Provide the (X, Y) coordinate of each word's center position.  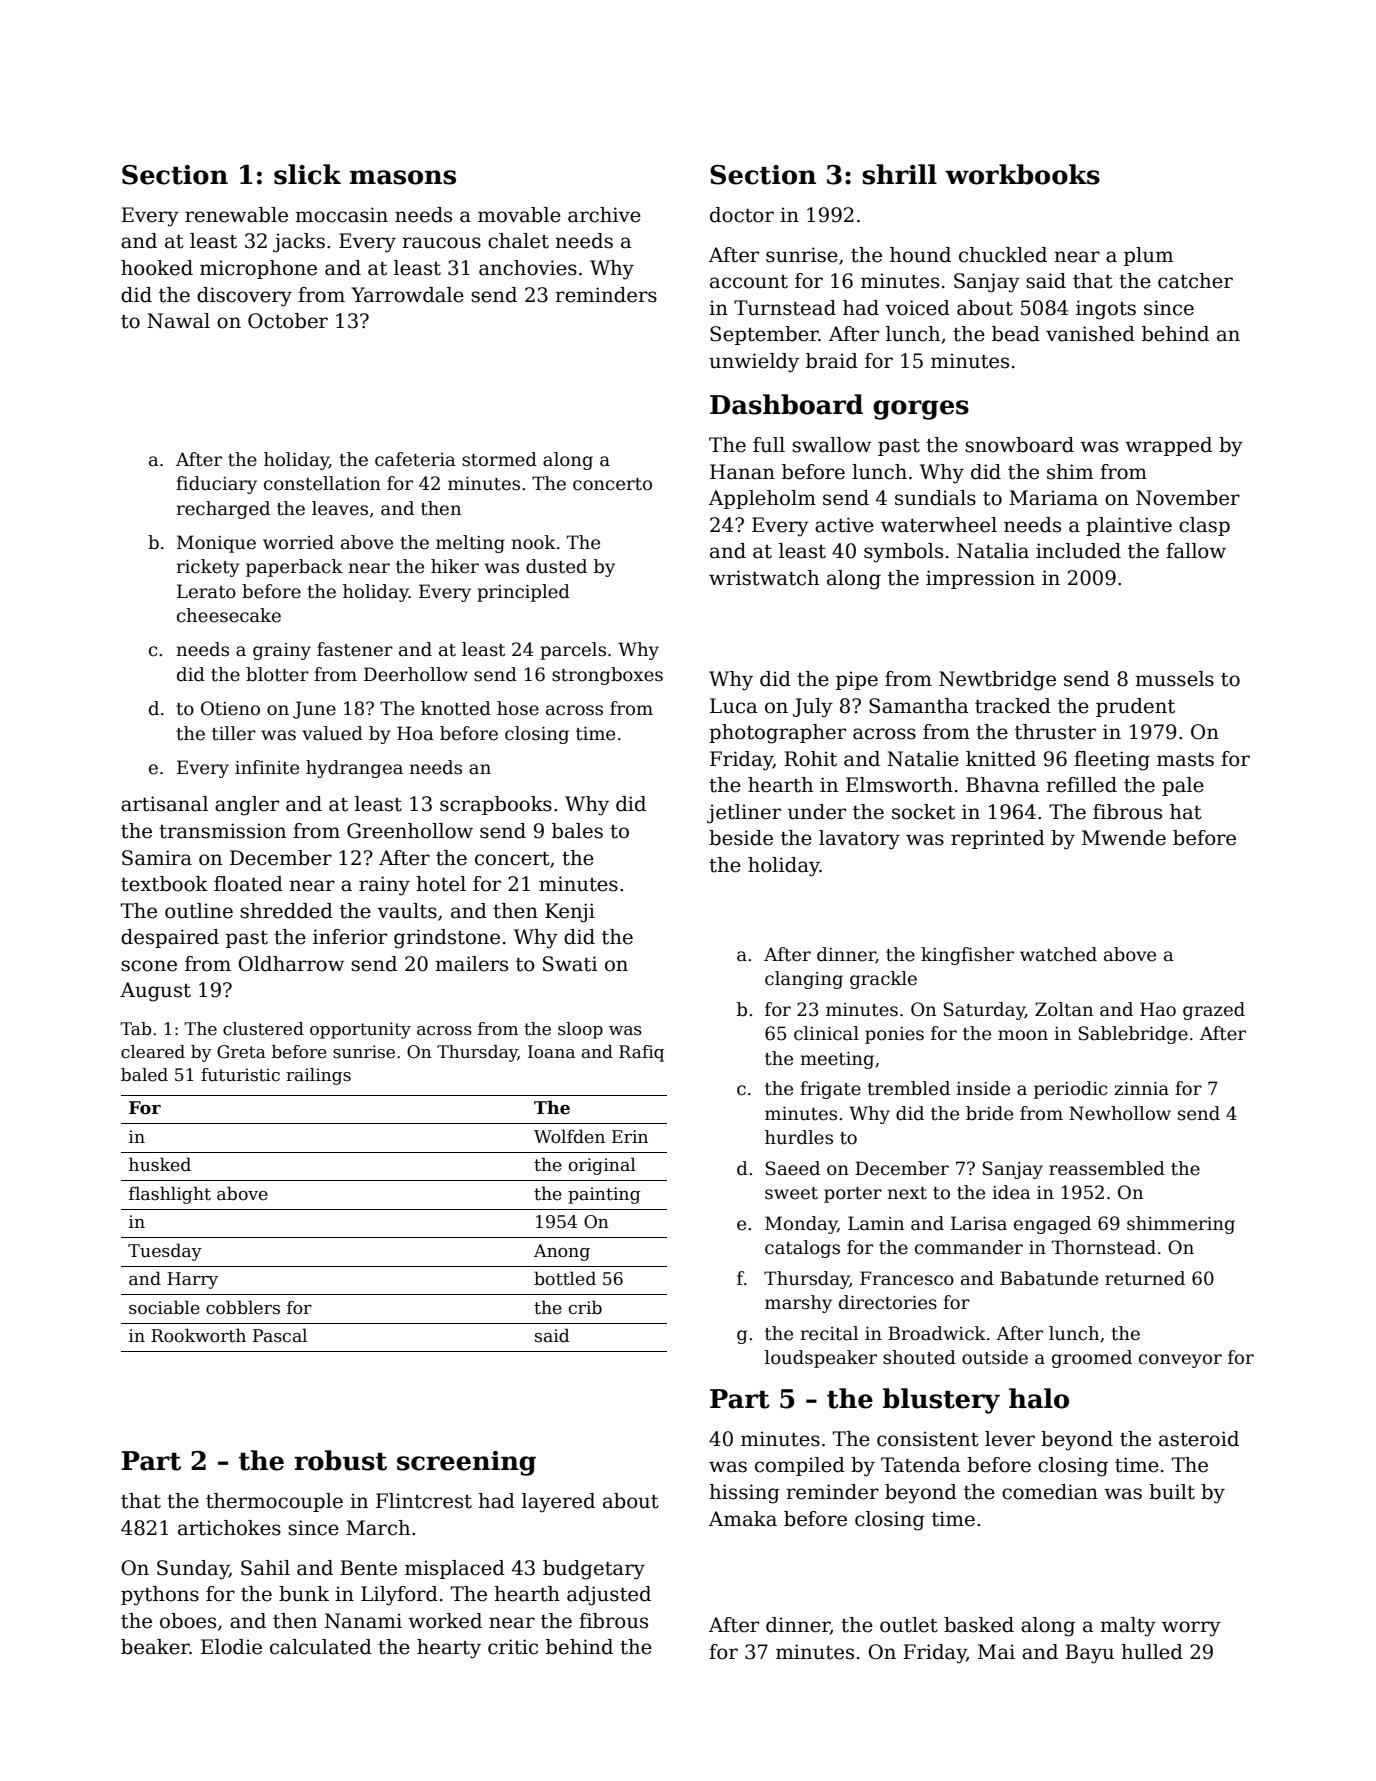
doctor (742, 215)
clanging (804, 980)
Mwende (1124, 838)
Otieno (230, 708)
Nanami (363, 1621)
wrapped (1168, 446)
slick (307, 174)
